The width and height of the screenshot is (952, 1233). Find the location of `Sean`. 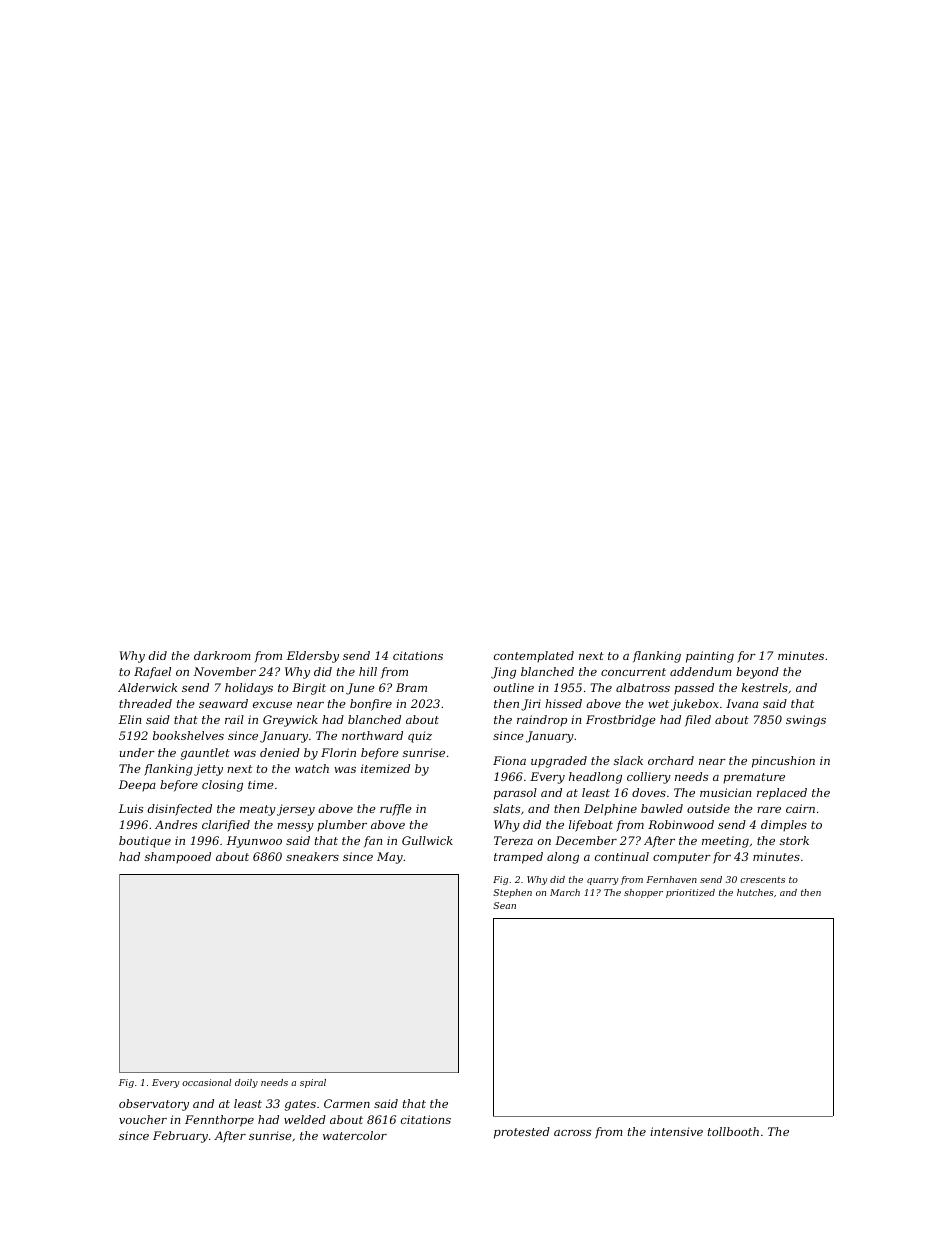

Sean is located at coordinates (504, 905).
